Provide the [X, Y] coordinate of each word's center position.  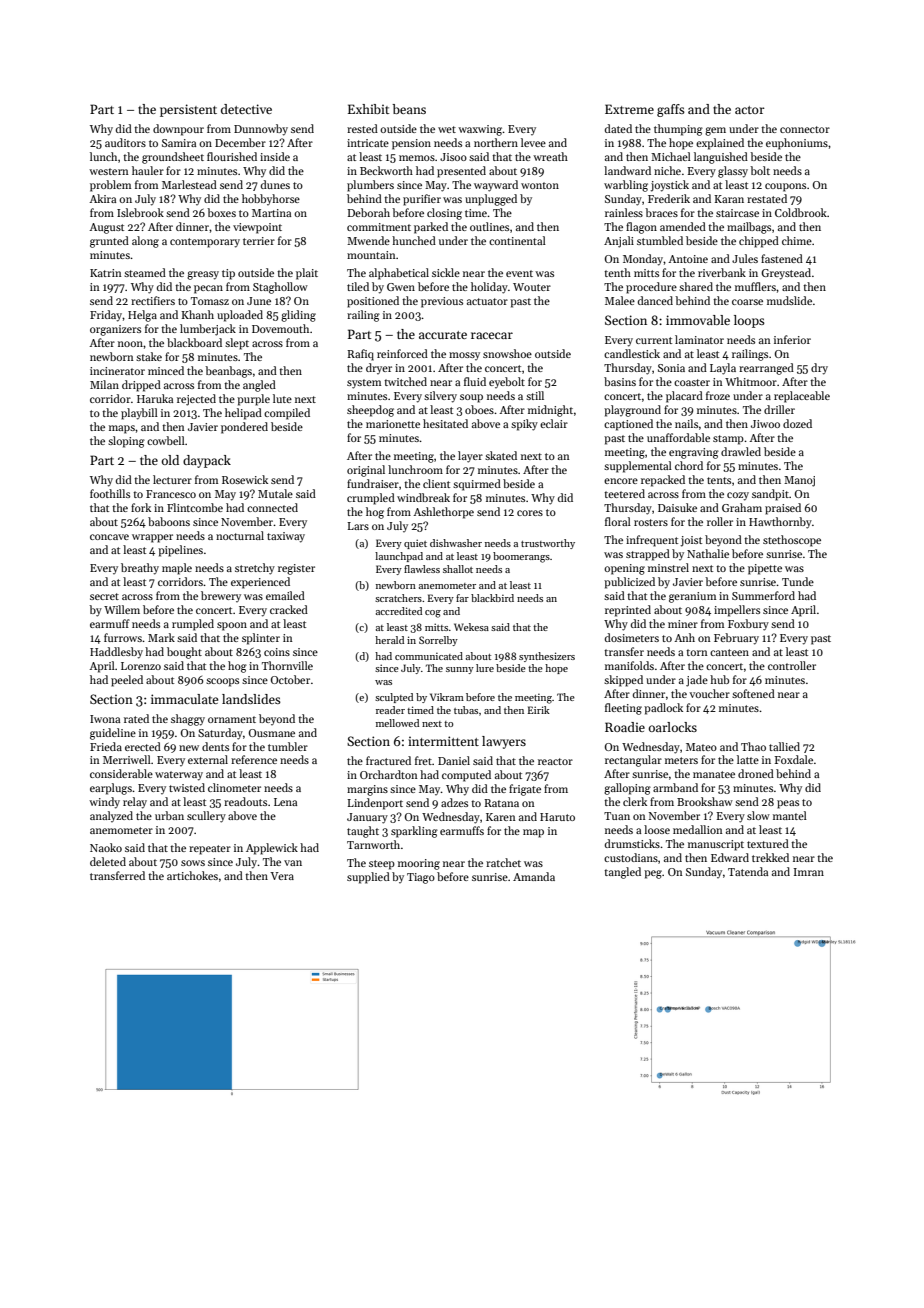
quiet [415, 544]
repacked [663, 481]
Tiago [421, 878]
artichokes [192, 875]
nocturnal [240, 535]
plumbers [370, 186]
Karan [729, 199]
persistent [188, 110]
